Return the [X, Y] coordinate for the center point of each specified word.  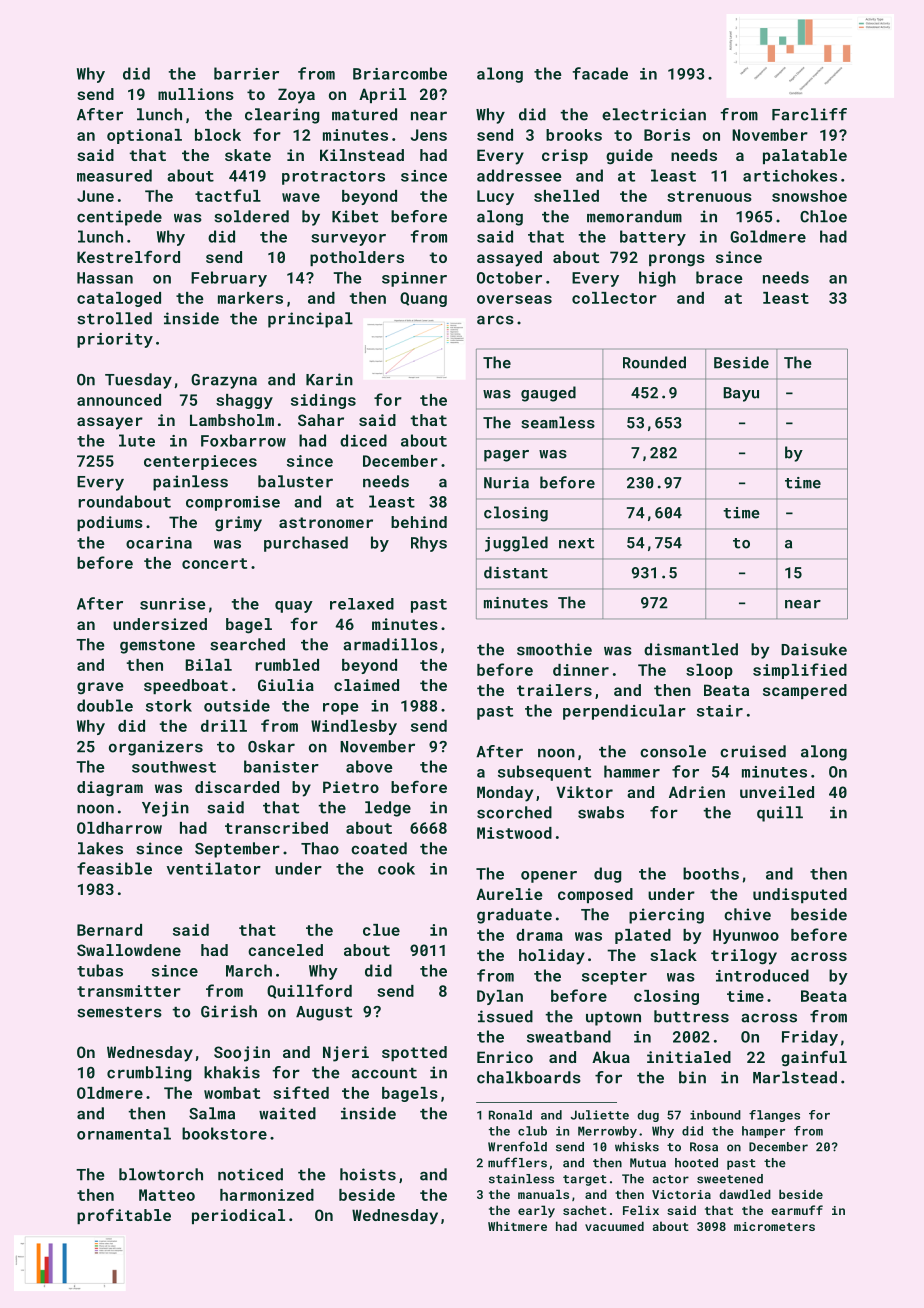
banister [281, 766]
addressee [519, 175]
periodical [238, 1216]
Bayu [741, 394]
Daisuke [814, 649]
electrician [654, 114]
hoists [368, 1174]
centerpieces [200, 462]
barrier [246, 73]
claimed [366, 685]
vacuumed [614, 1226]
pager [506, 456]
